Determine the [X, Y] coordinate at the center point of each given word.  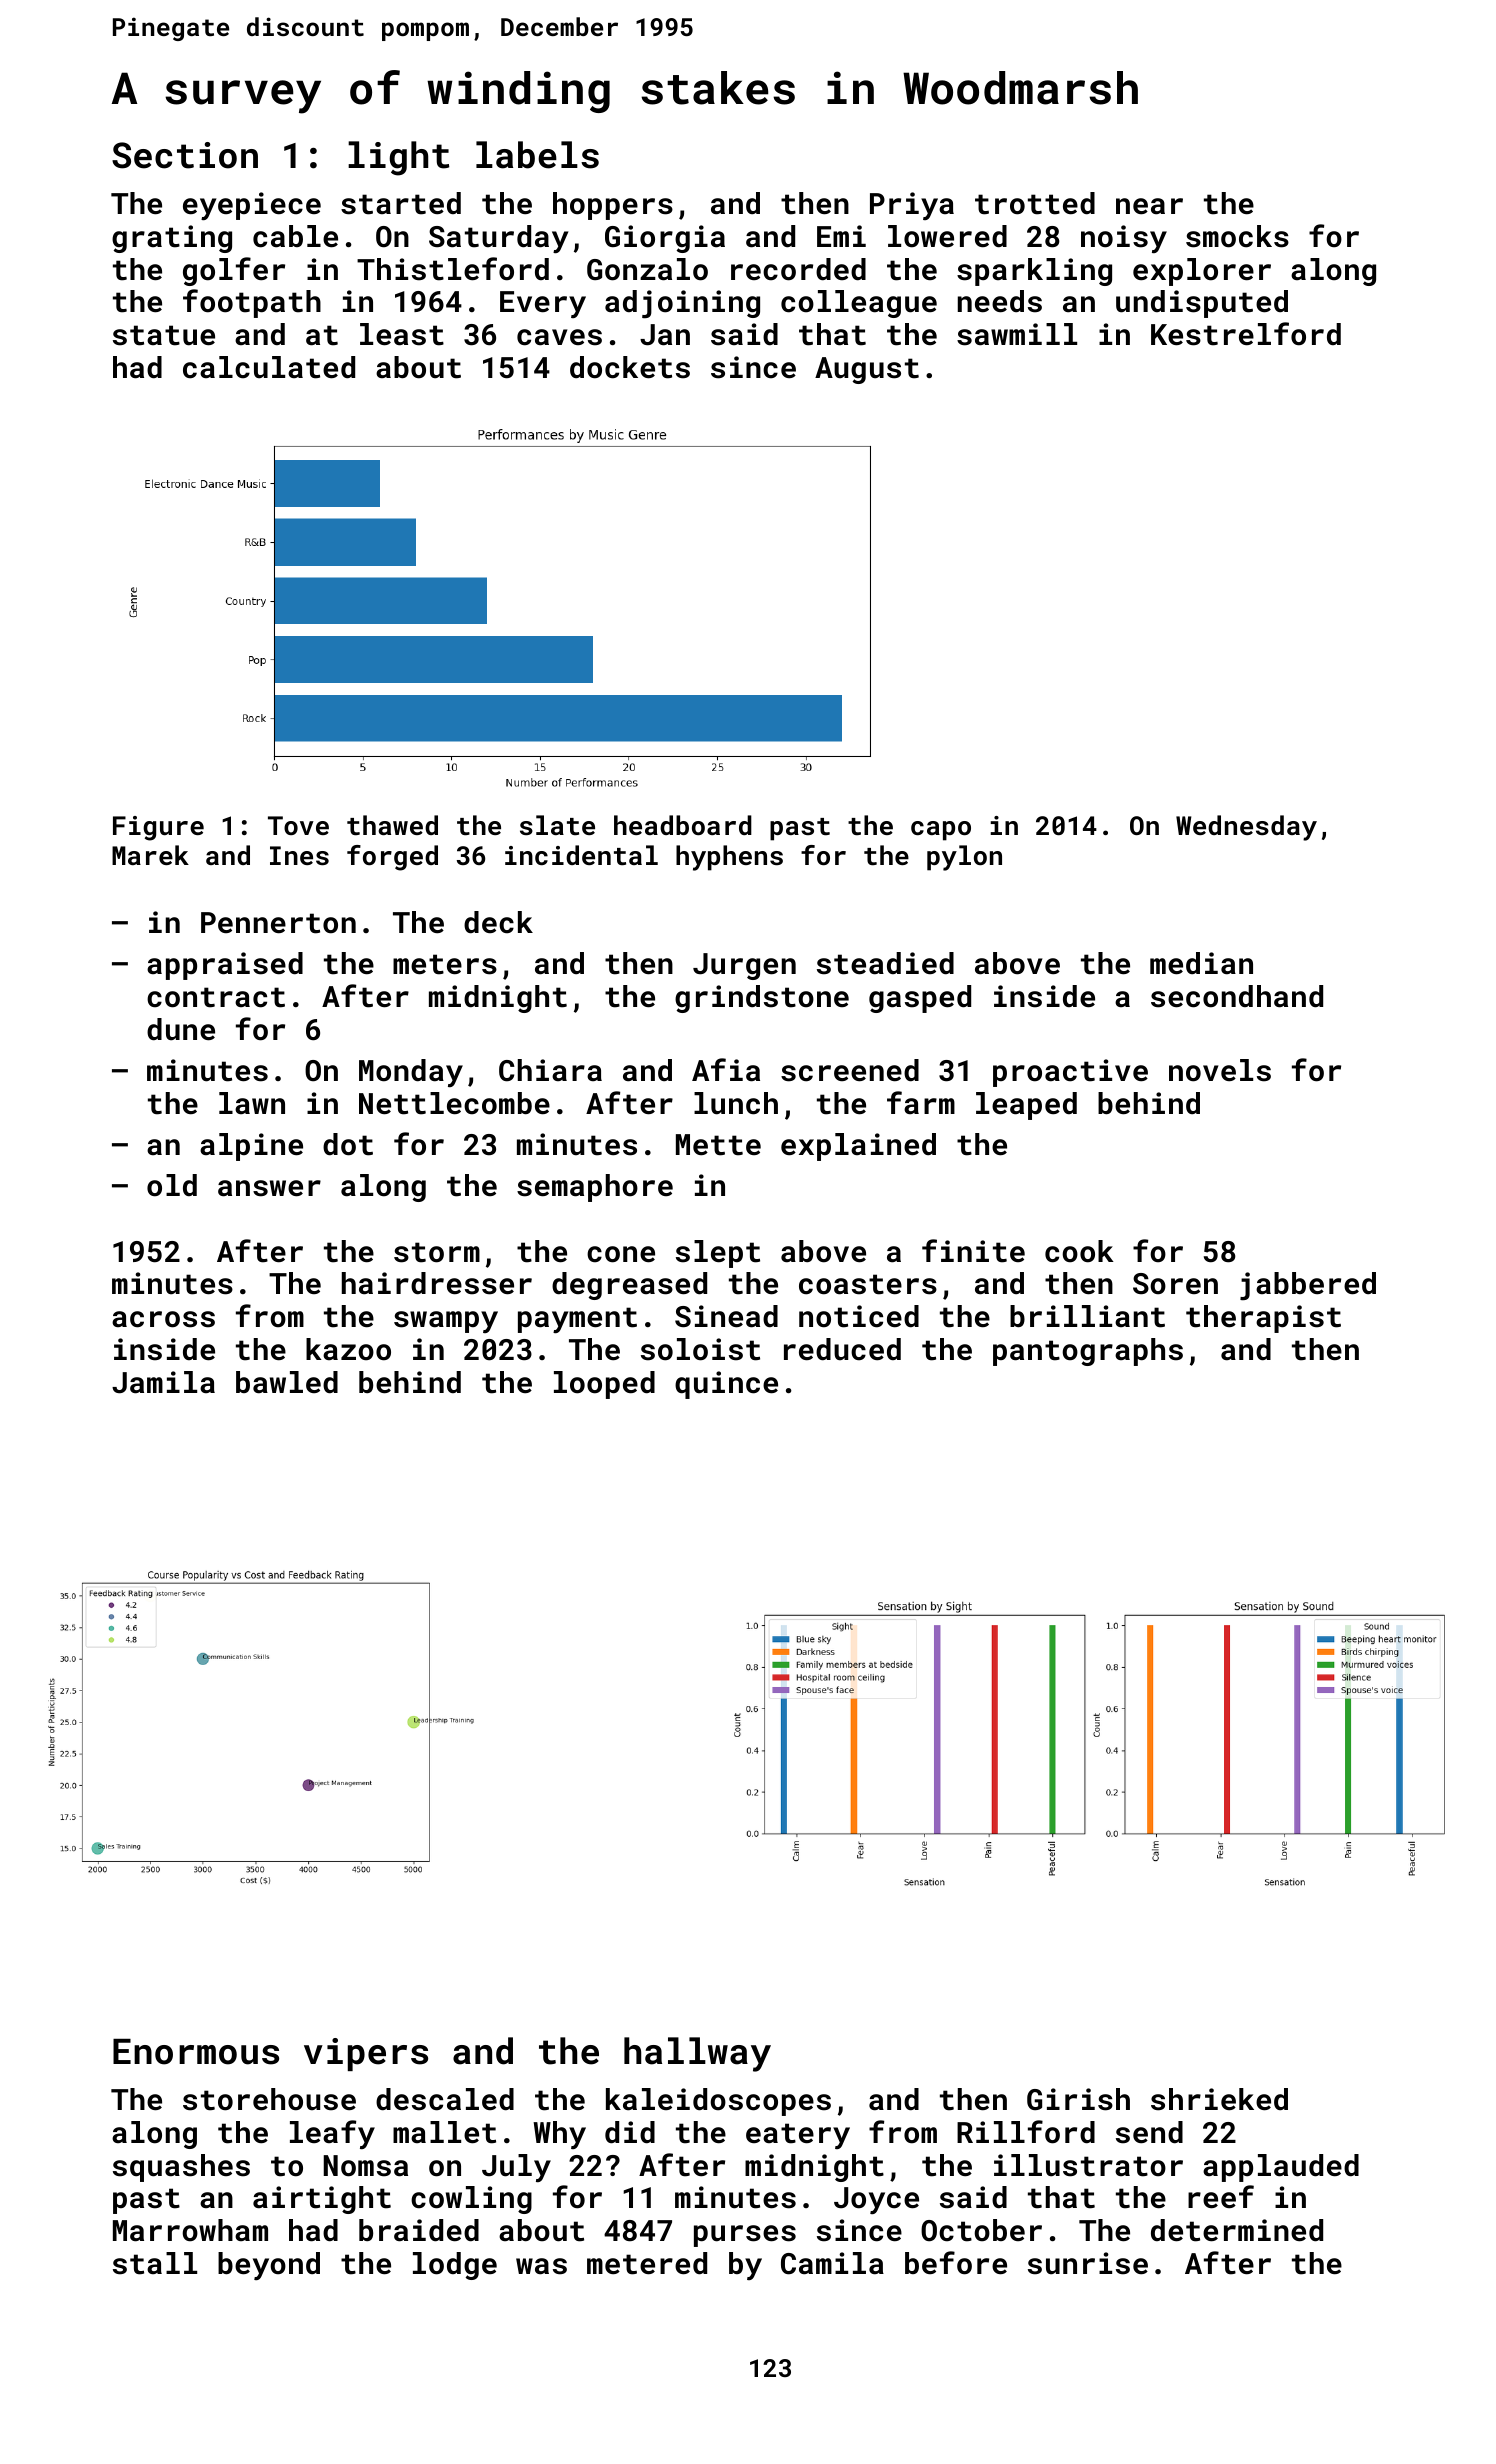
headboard [683, 825]
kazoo [348, 1349]
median [1201, 963]
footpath [252, 303]
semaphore [595, 1188]
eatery [798, 2136]
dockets [630, 367]
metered [647, 2263]
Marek [150, 855]
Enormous [196, 2052]
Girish [1078, 2099]
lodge [455, 2266]
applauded [1281, 2168]
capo [941, 831]
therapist [1263, 1319]
